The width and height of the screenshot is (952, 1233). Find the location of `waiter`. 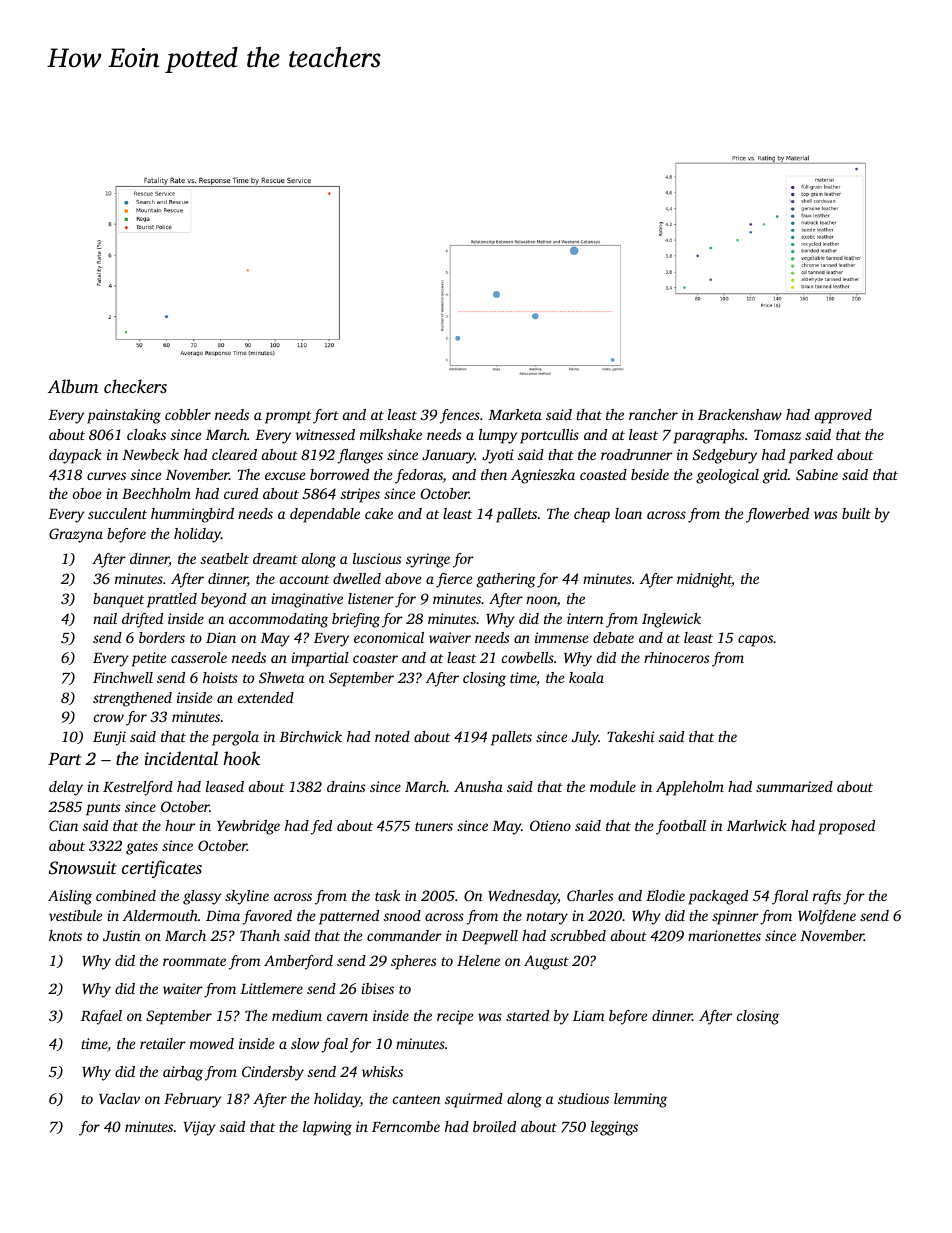

waiter is located at coordinates (183, 988).
